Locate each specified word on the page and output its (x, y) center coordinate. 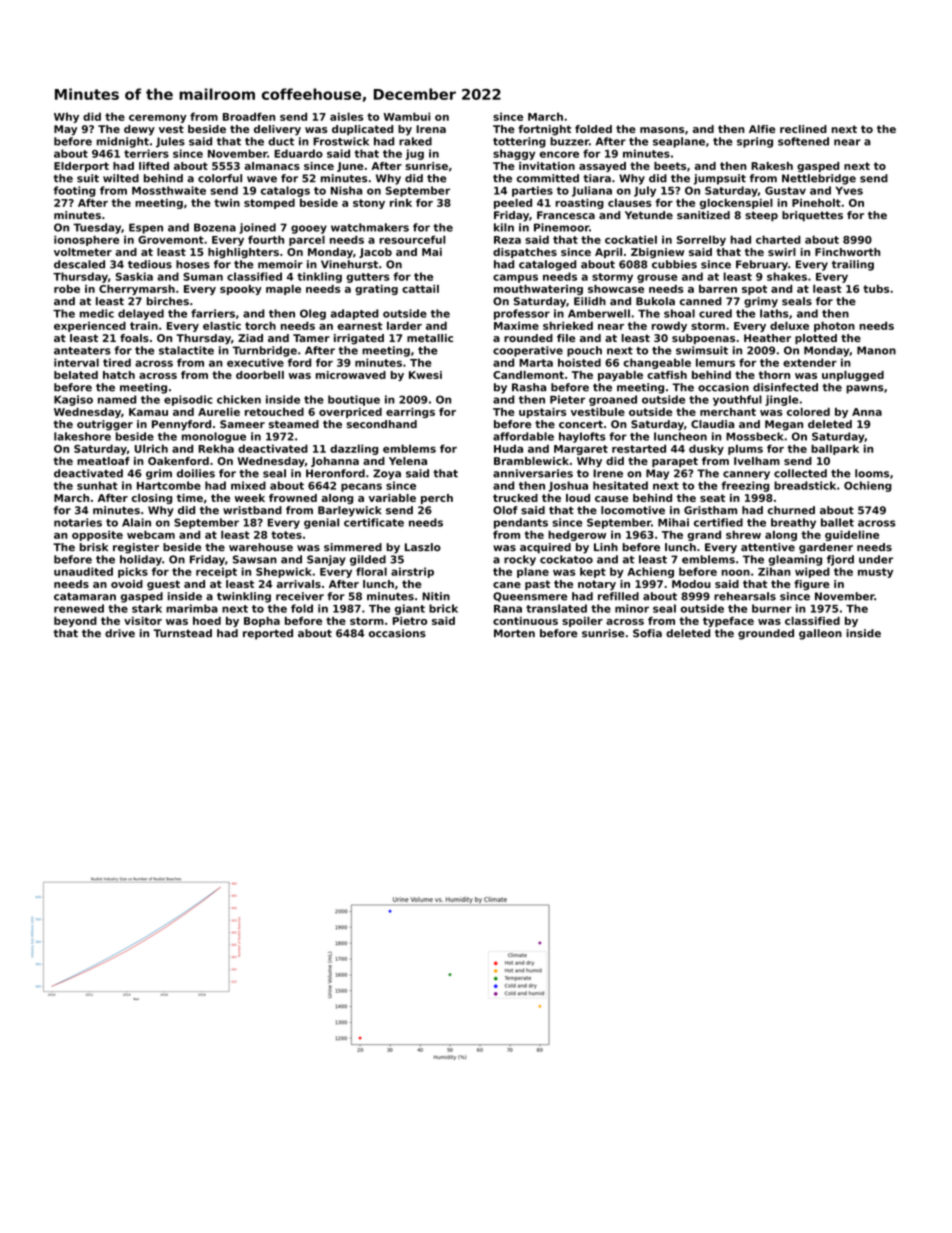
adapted (355, 314)
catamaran (85, 597)
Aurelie (219, 412)
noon (735, 572)
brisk (94, 547)
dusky (706, 449)
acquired (545, 548)
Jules (170, 142)
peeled (513, 203)
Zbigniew (657, 253)
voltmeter (83, 252)
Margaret (581, 450)
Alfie (762, 129)
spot (754, 290)
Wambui (407, 116)
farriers (213, 313)
